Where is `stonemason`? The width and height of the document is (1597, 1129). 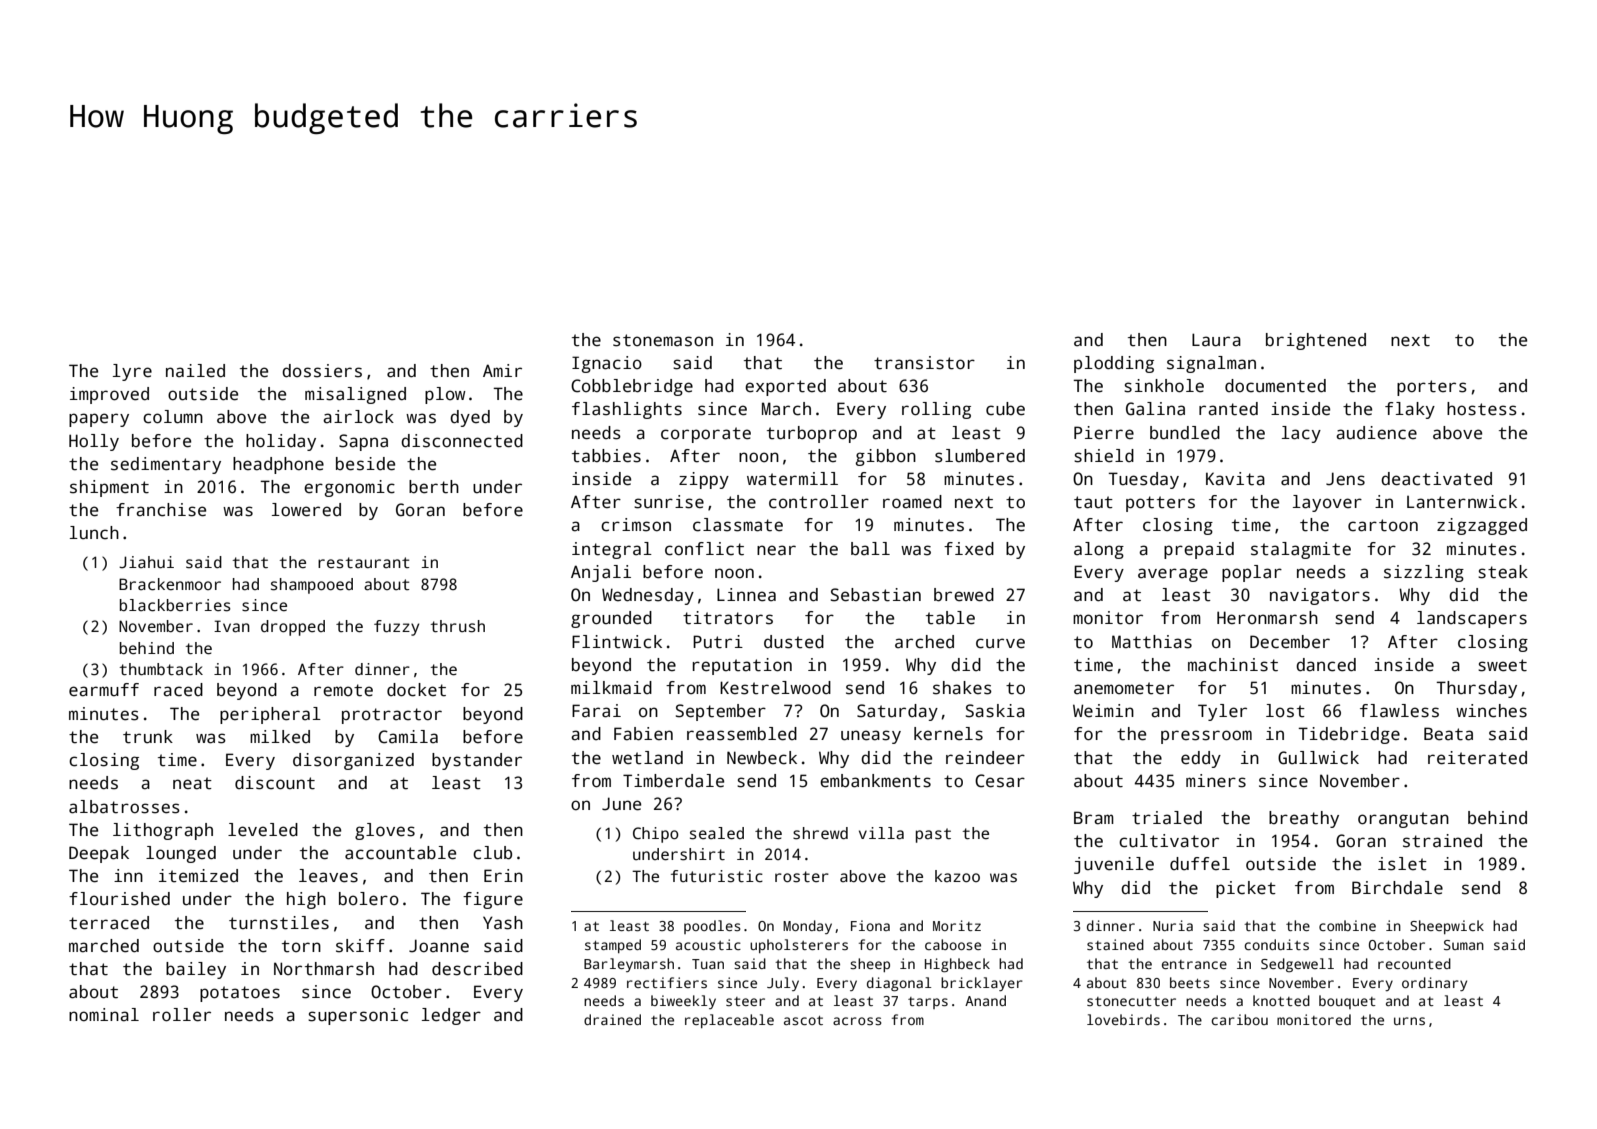 stonemason is located at coordinates (663, 340).
